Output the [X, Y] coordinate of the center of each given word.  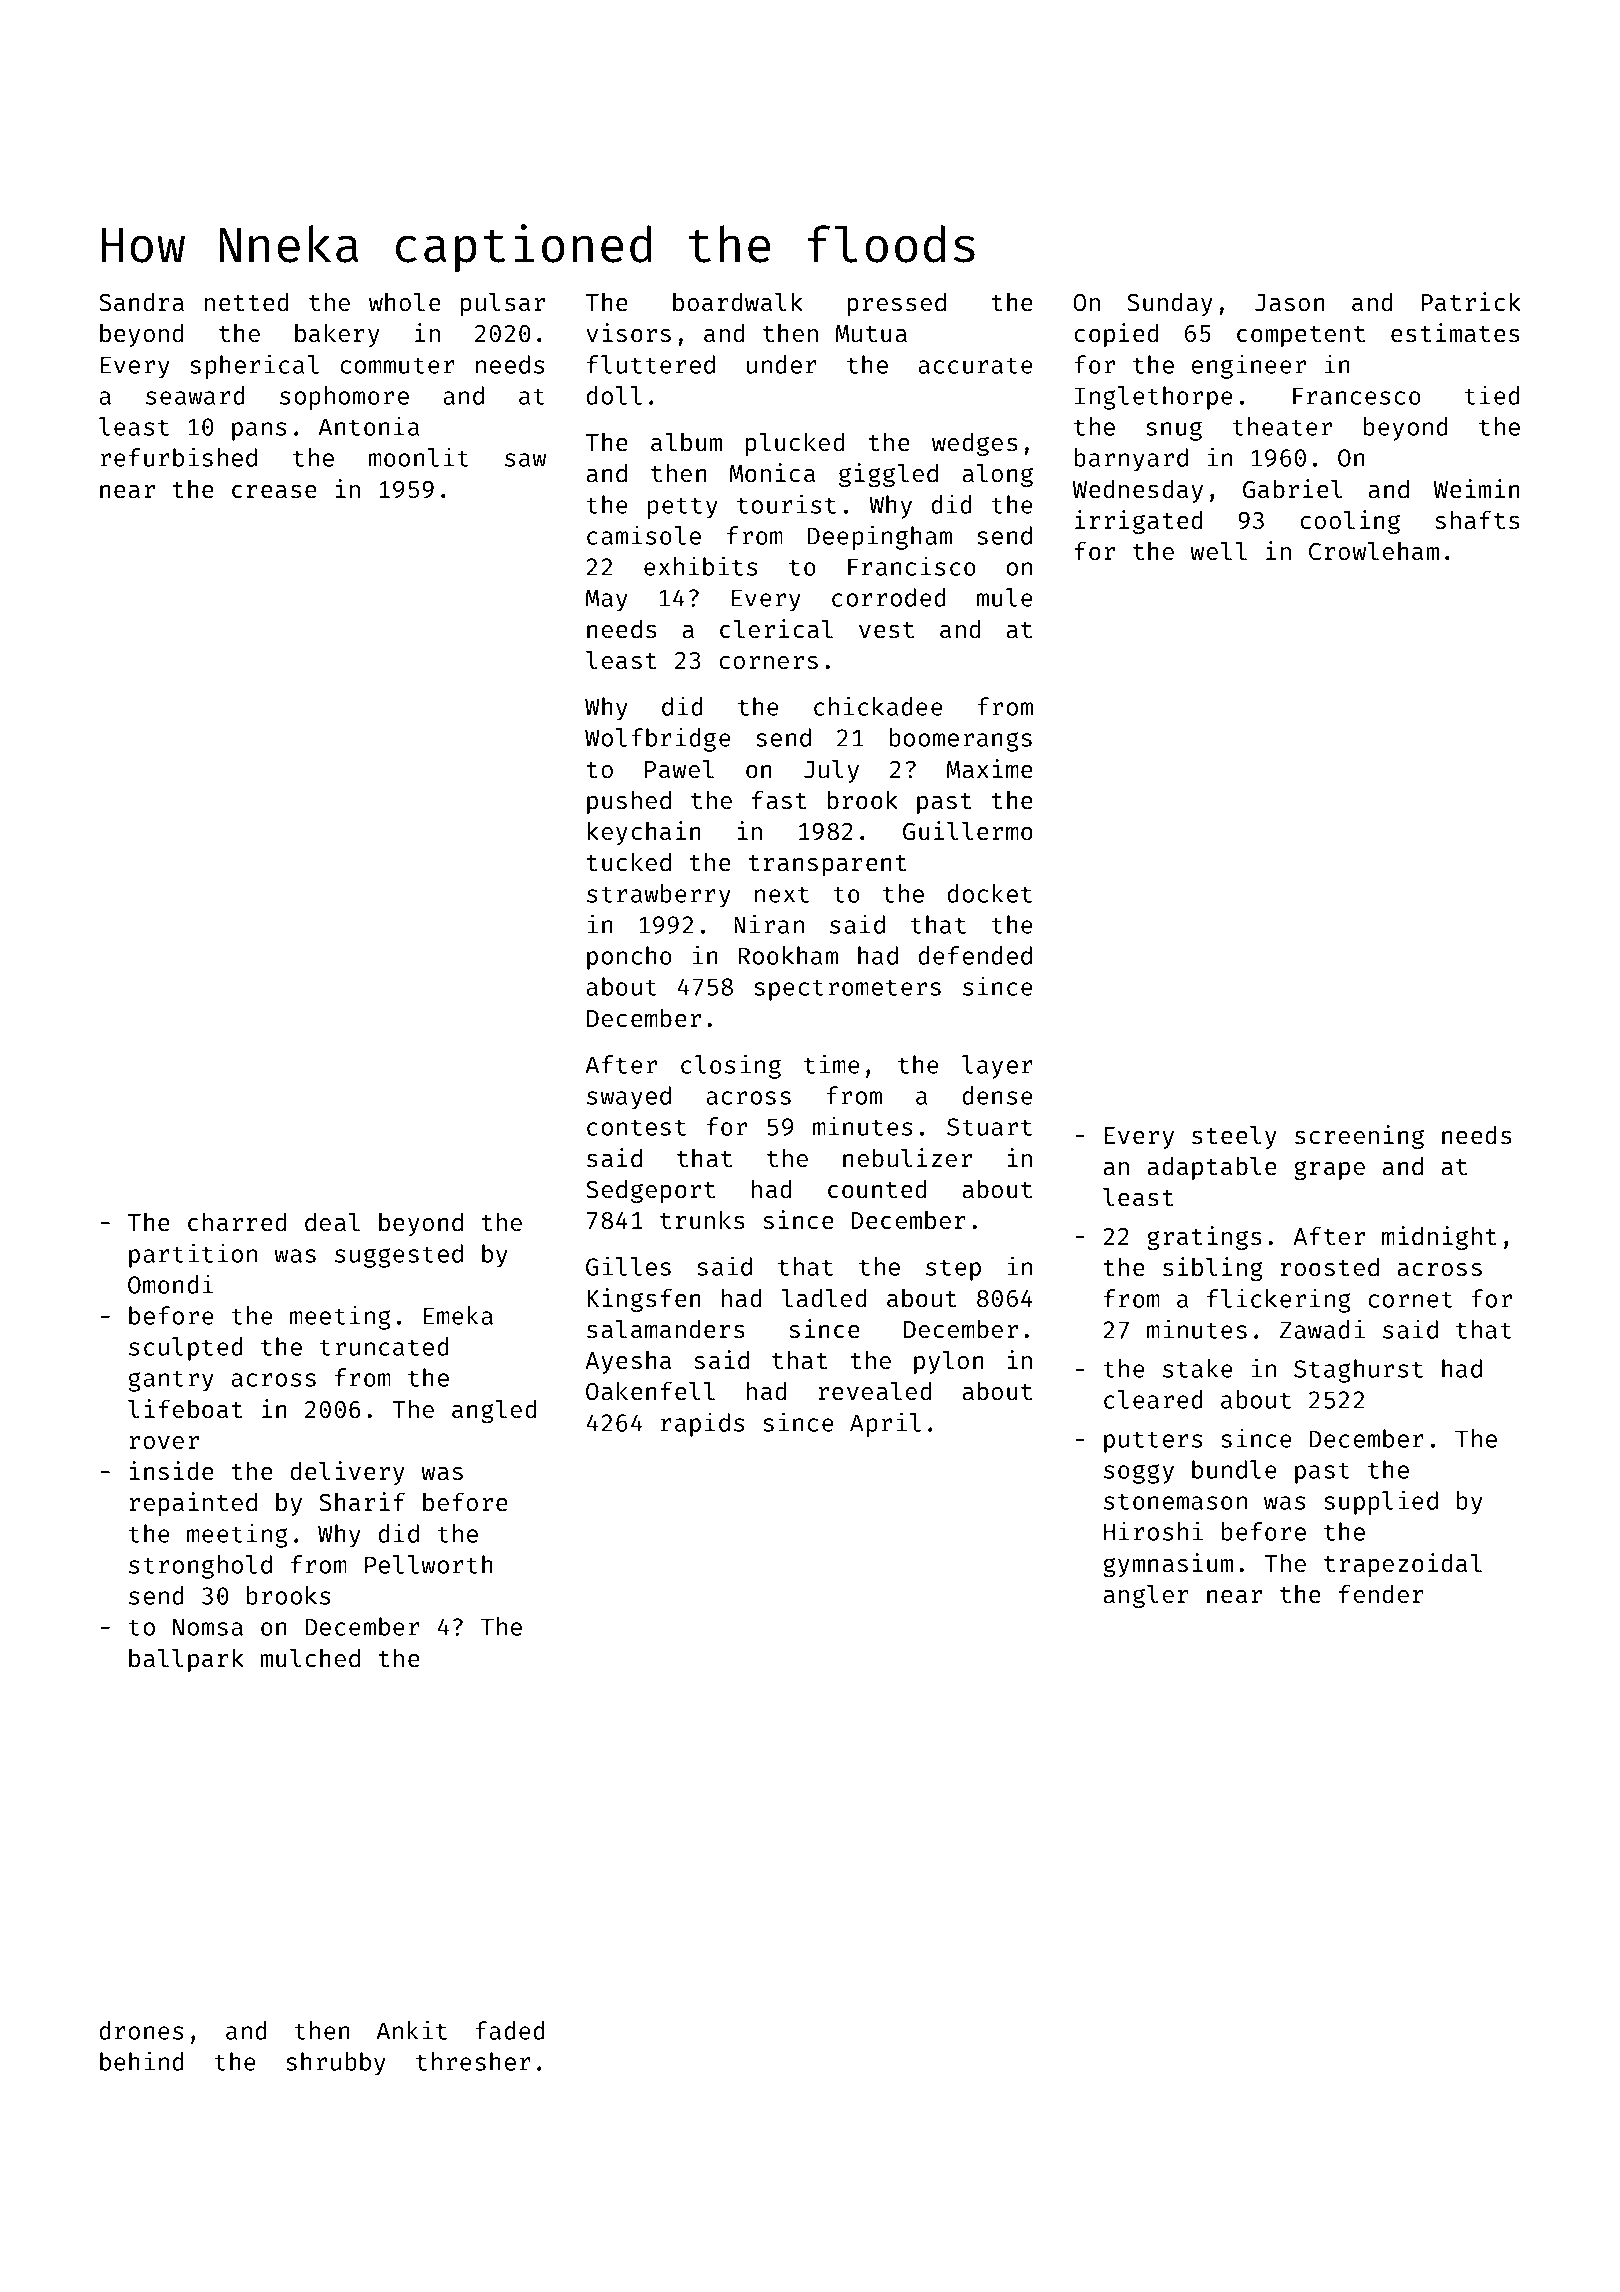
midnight [1439, 1238]
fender [1381, 1593]
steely [1234, 1137]
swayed [629, 1098]
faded [510, 2030]
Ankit [412, 2030]
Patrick [1471, 301]
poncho [629, 958]
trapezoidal [1403, 1565]
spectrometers [847, 990]
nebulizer [907, 1158]
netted [247, 302]
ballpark [186, 1660]
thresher [473, 2061]
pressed [897, 304]
